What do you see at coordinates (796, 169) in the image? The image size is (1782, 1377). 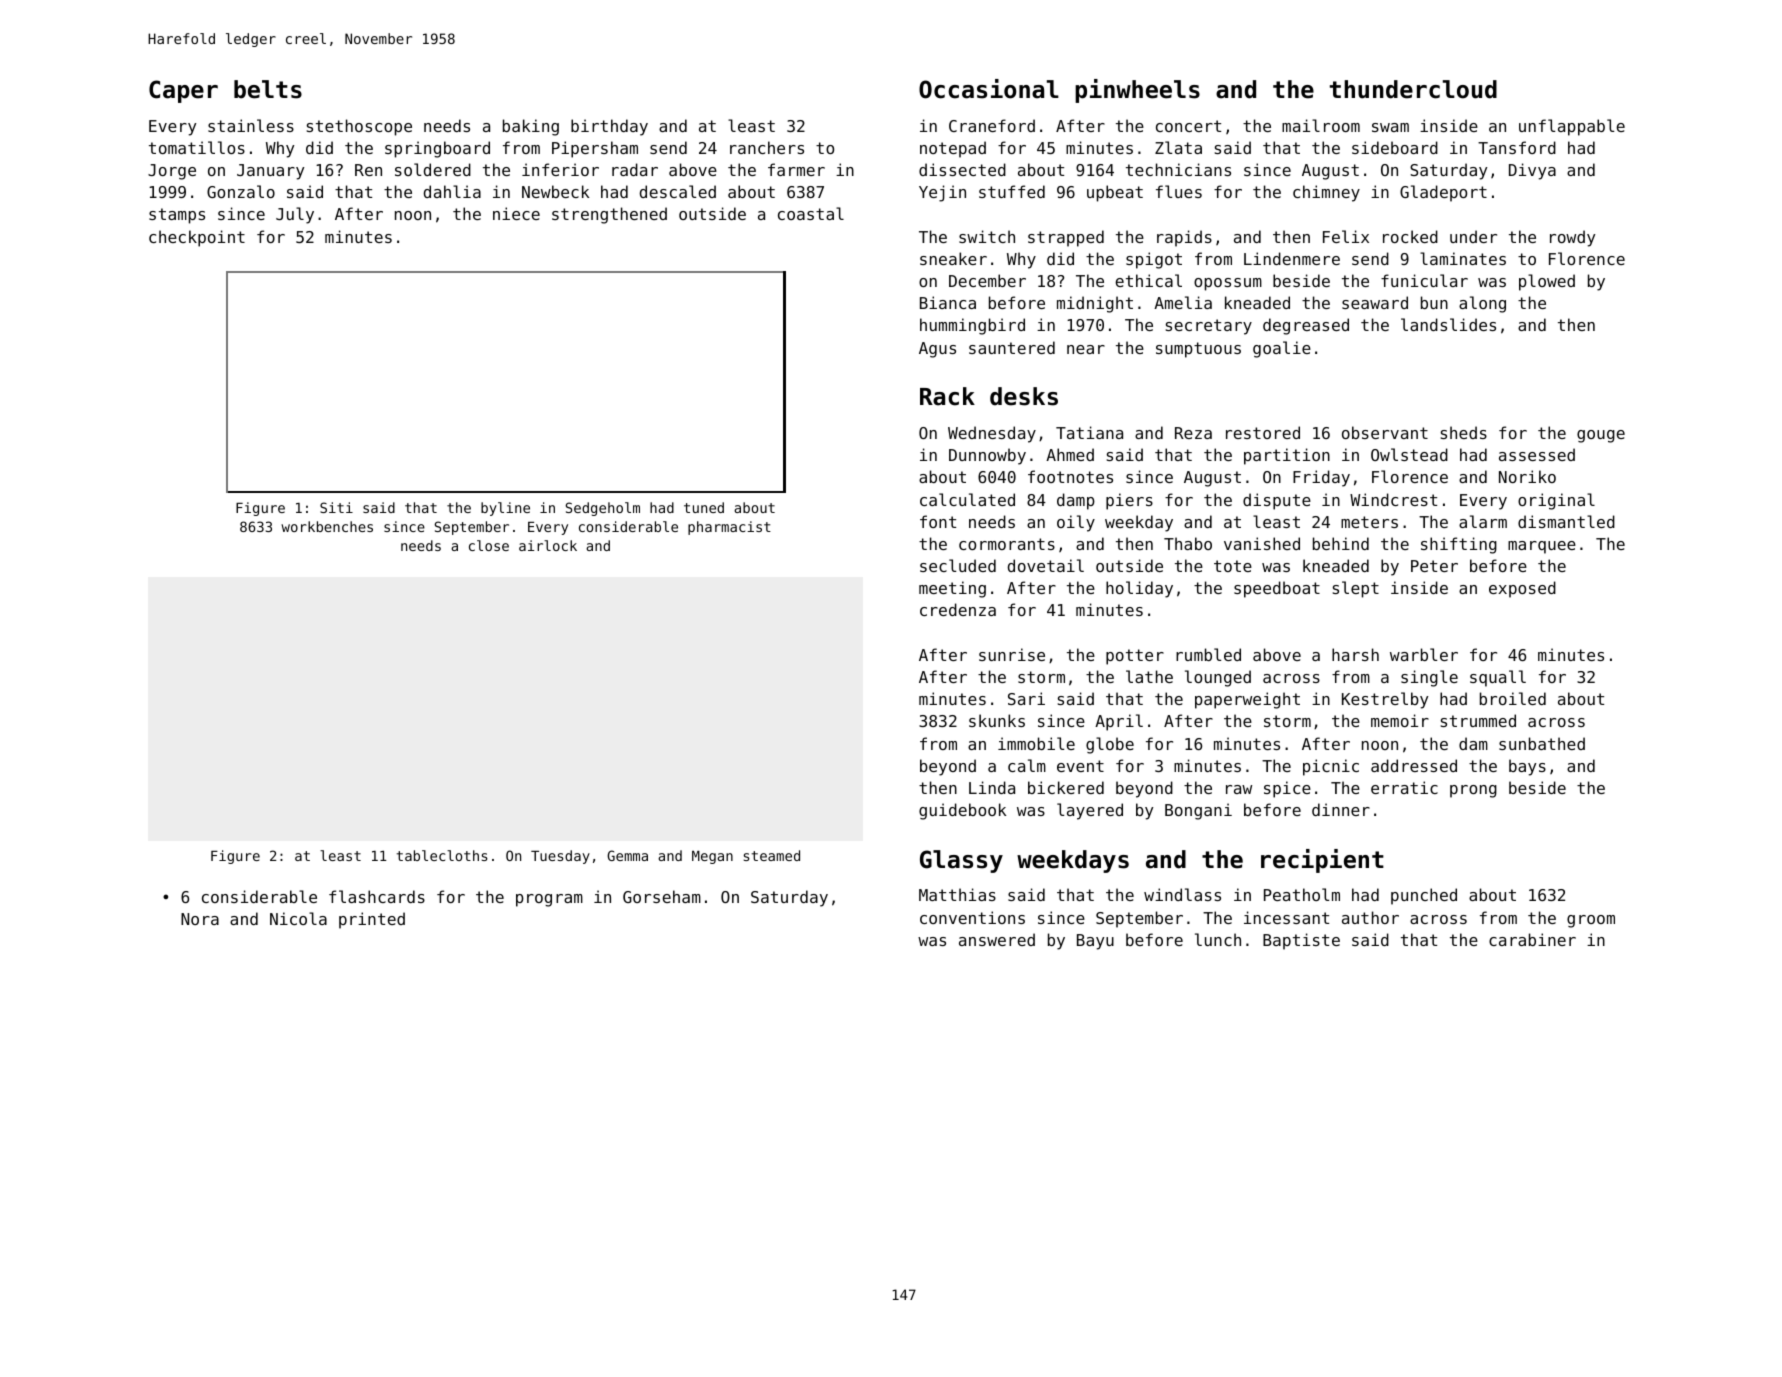 I see `farmer` at bounding box center [796, 169].
